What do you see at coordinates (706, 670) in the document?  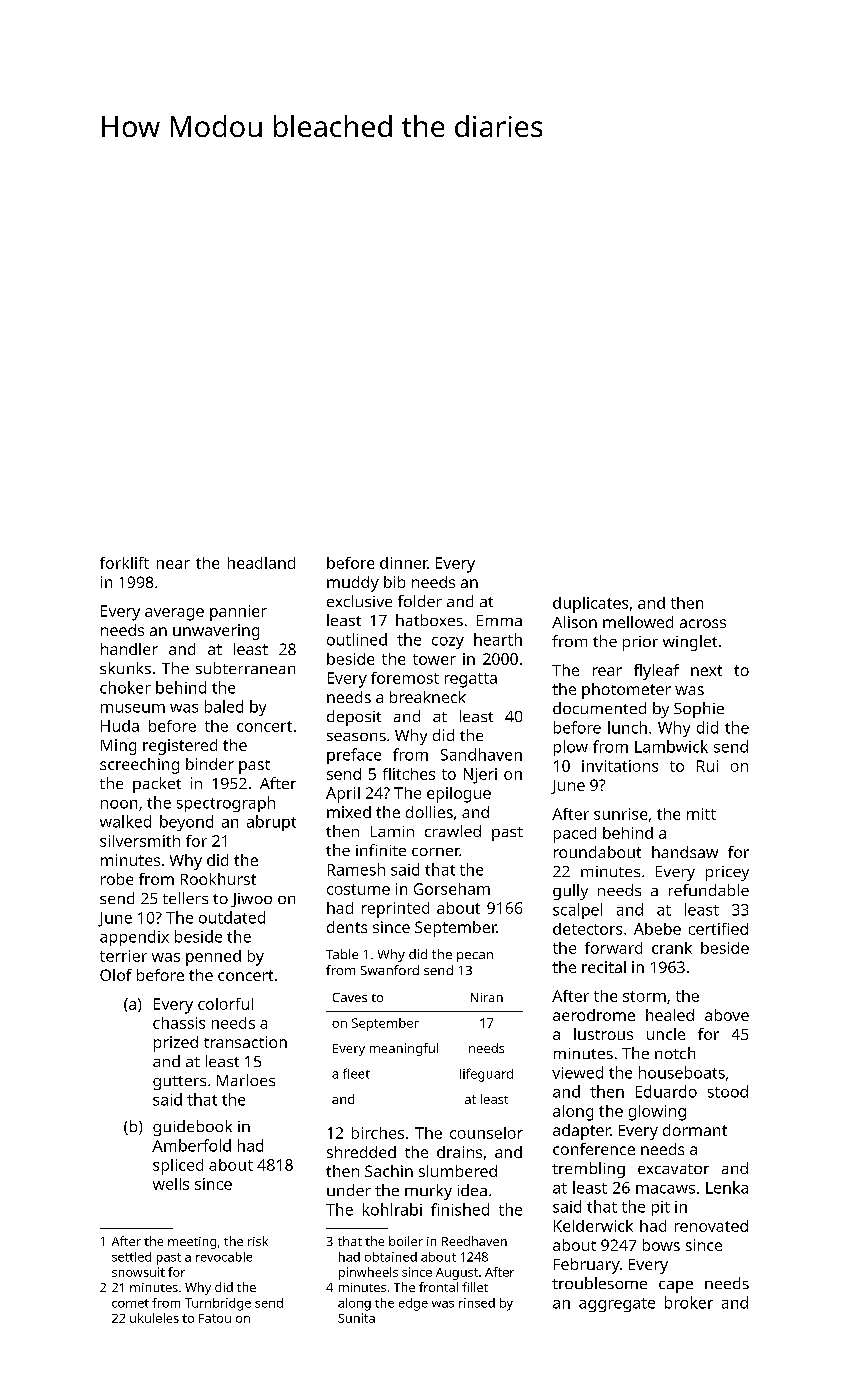 I see `next` at bounding box center [706, 670].
